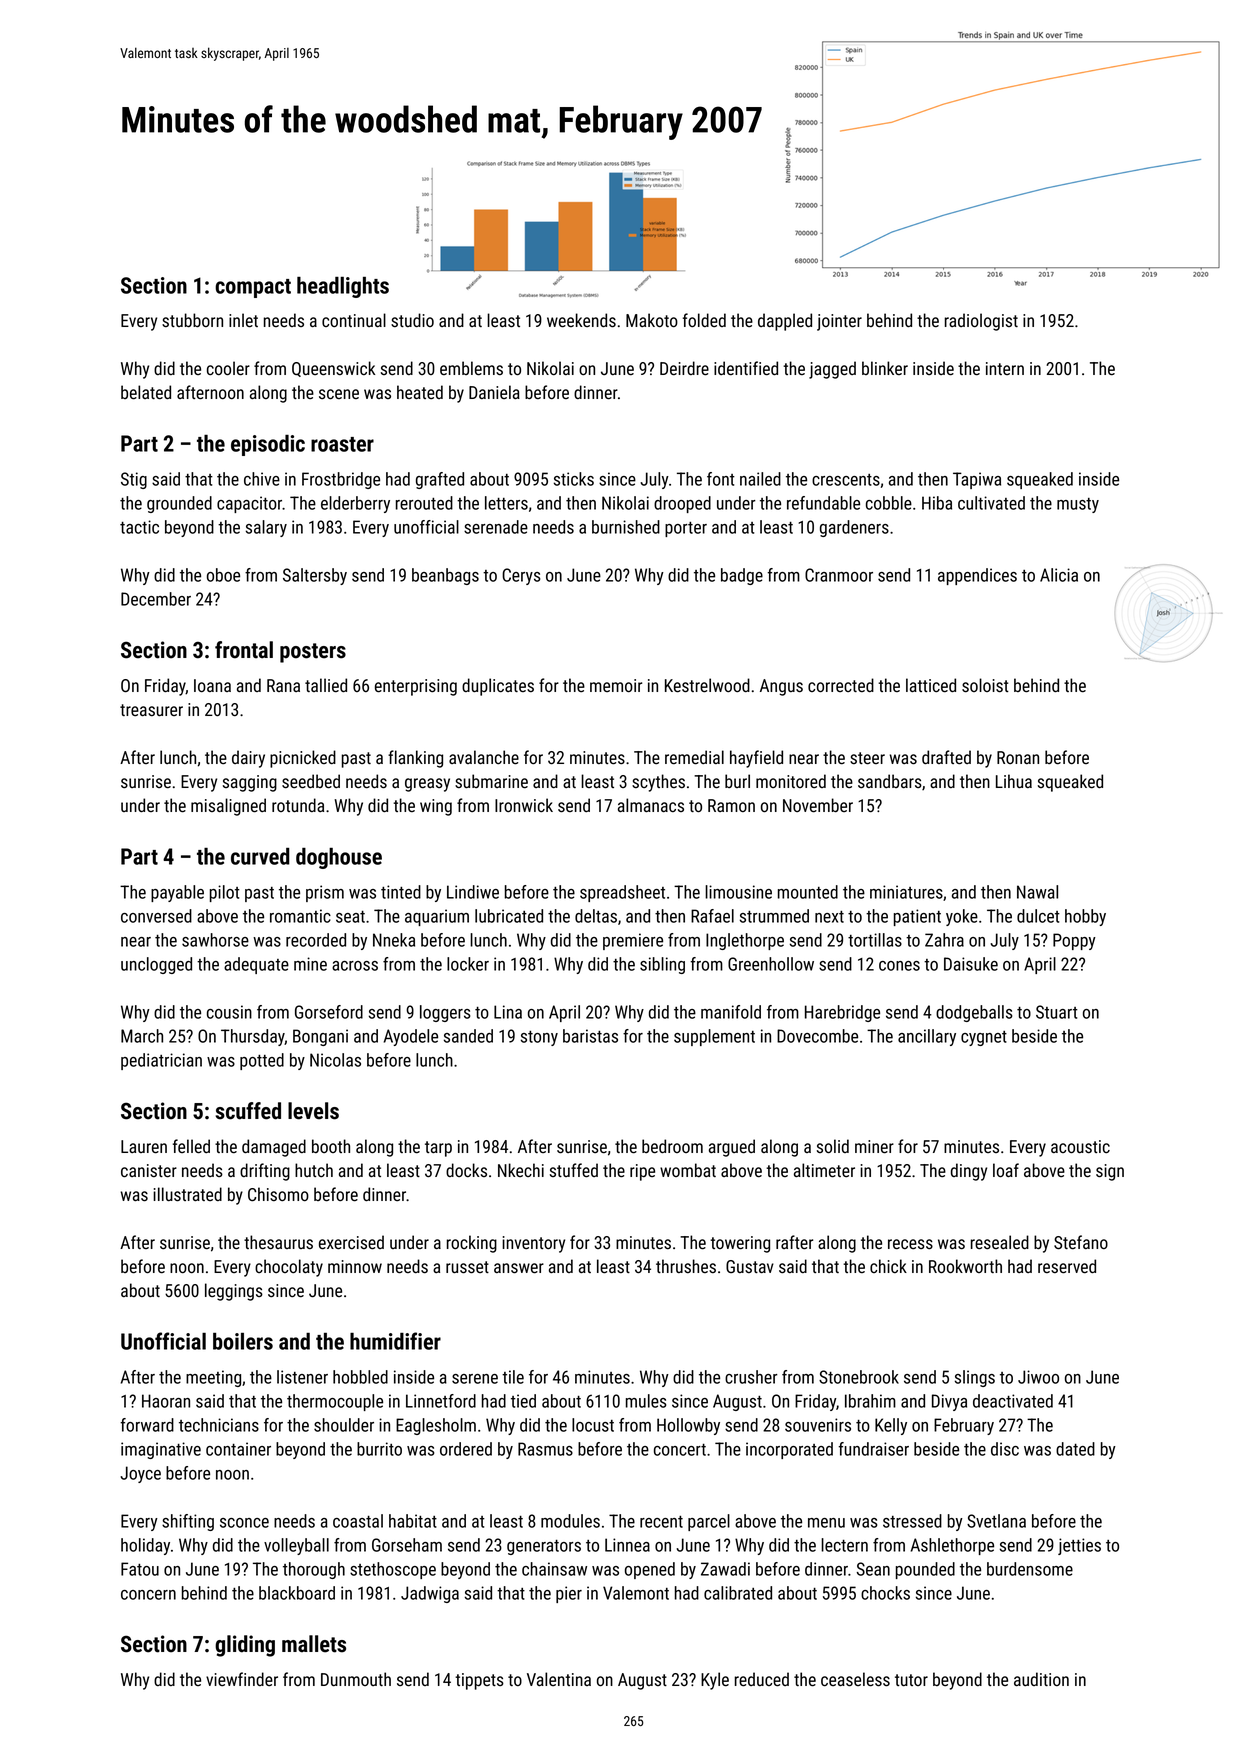 The width and height of the screenshot is (1247, 1763). What do you see at coordinates (539, 1038) in the screenshot?
I see `stony` at bounding box center [539, 1038].
